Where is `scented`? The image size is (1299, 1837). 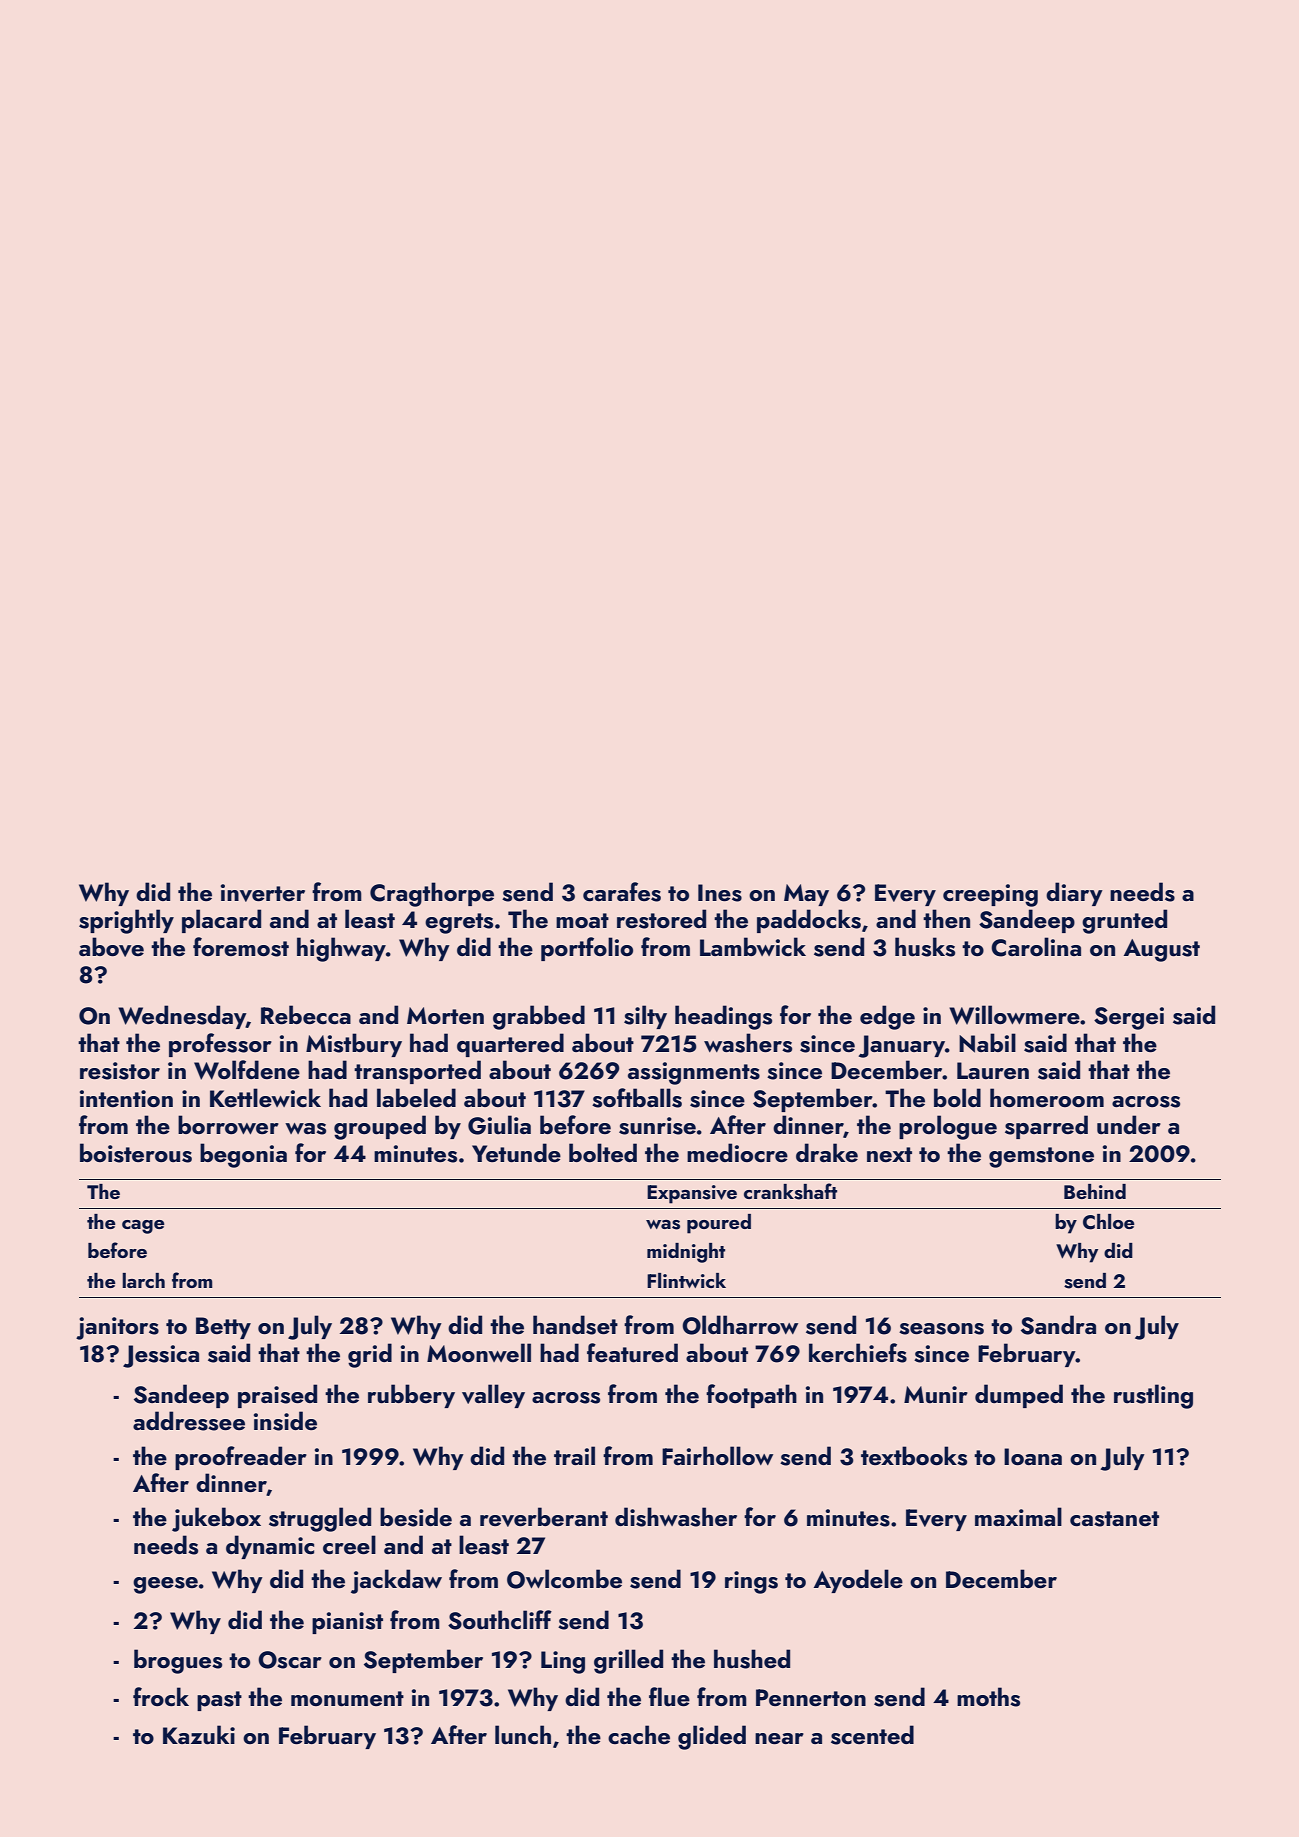 scented is located at coordinates (872, 1735).
